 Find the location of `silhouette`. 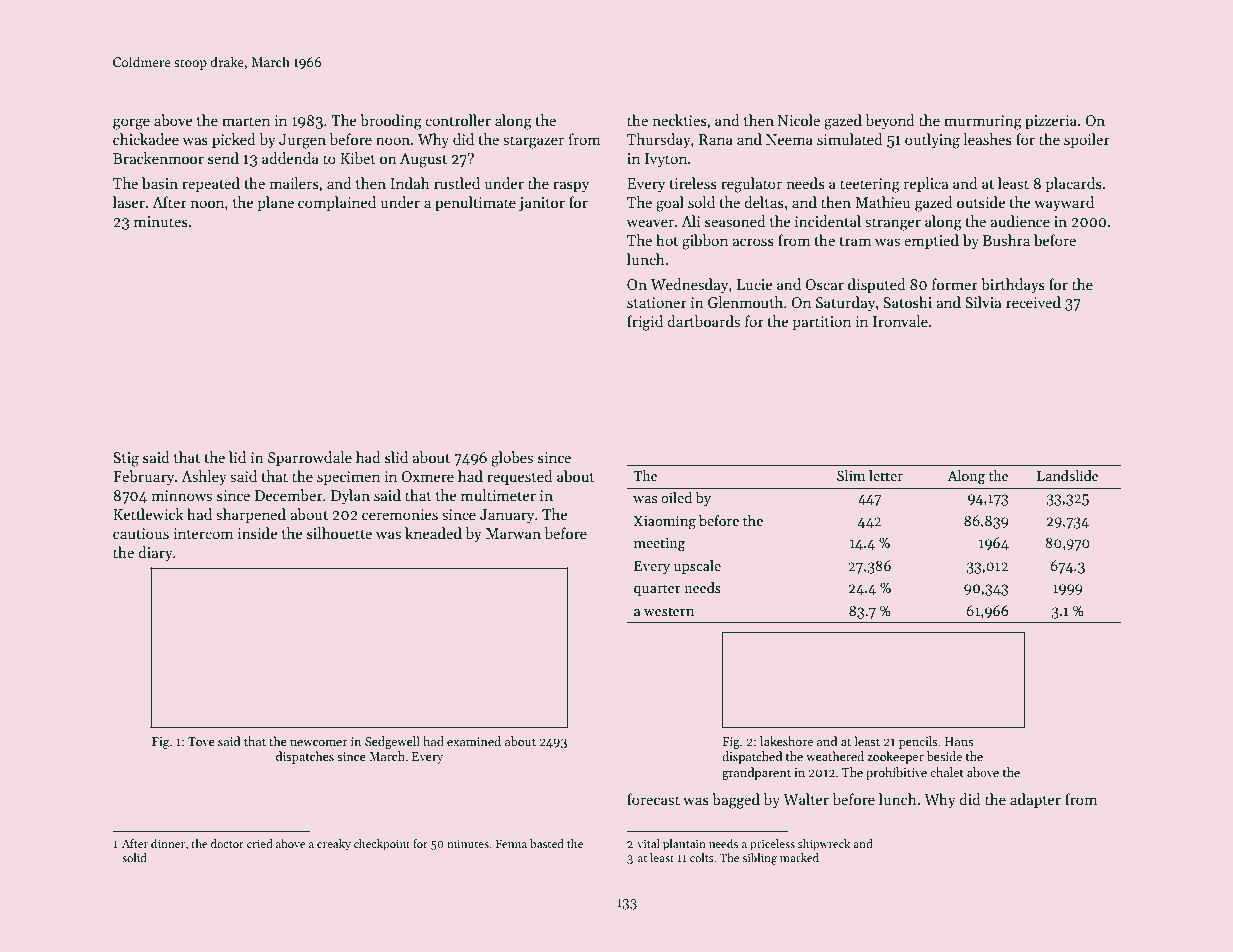

silhouette is located at coordinates (339, 533).
